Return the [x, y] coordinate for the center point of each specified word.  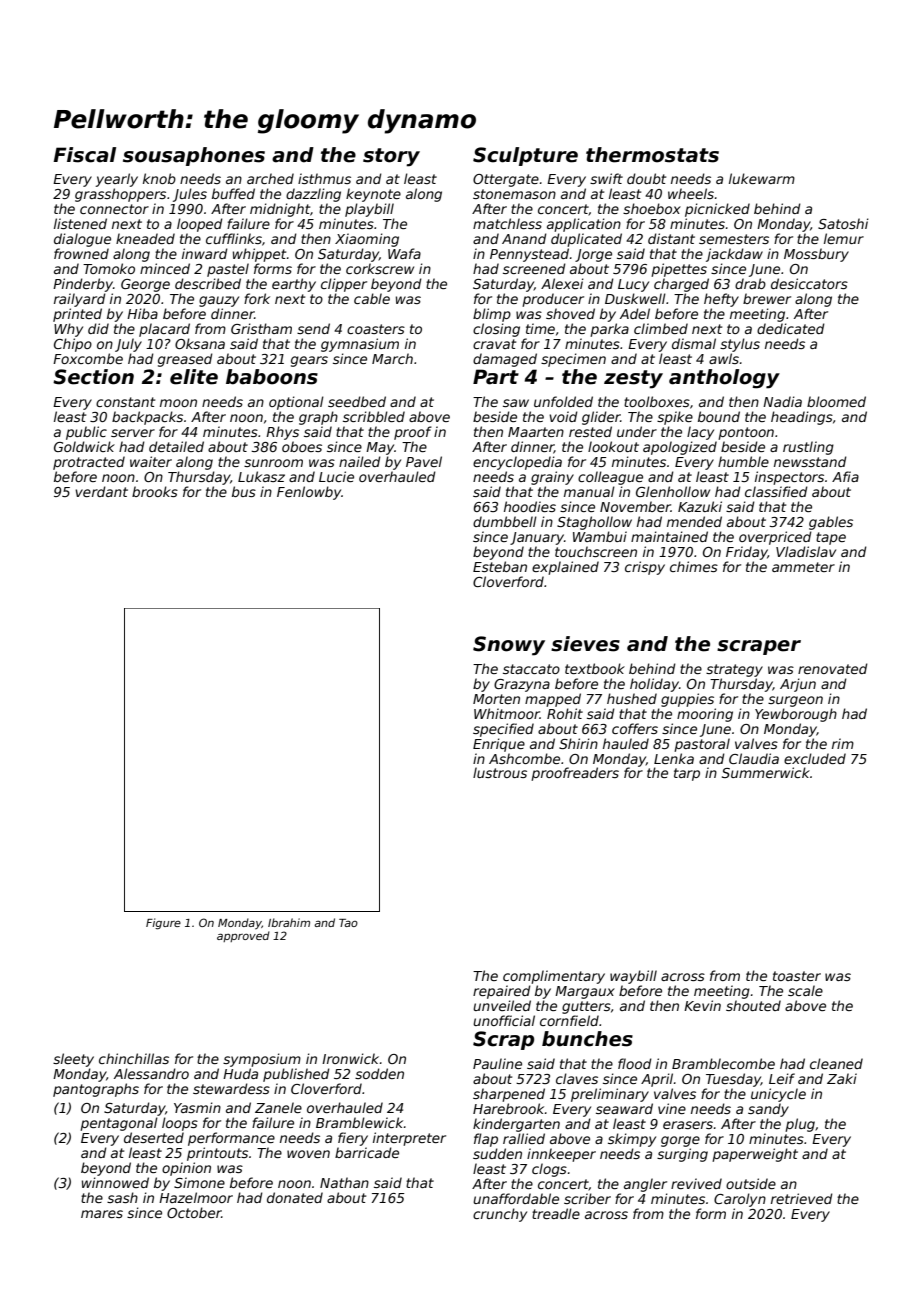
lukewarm [762, 178]
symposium [262, 1060]
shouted [753, 1005]
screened [534, 268]
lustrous [500, 772]
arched [270, 178]
